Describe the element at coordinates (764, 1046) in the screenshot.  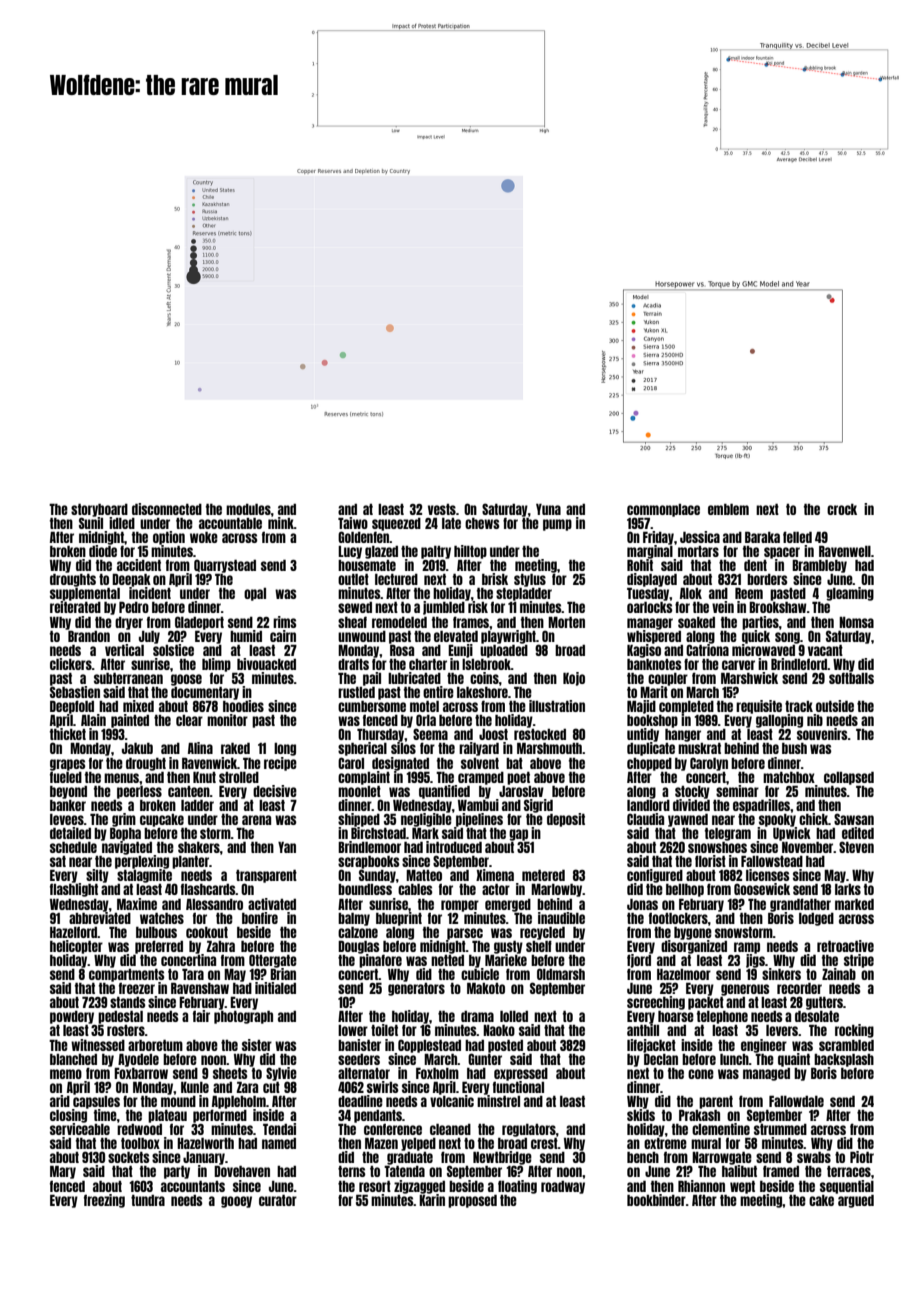
I see `engineer` at that location.
